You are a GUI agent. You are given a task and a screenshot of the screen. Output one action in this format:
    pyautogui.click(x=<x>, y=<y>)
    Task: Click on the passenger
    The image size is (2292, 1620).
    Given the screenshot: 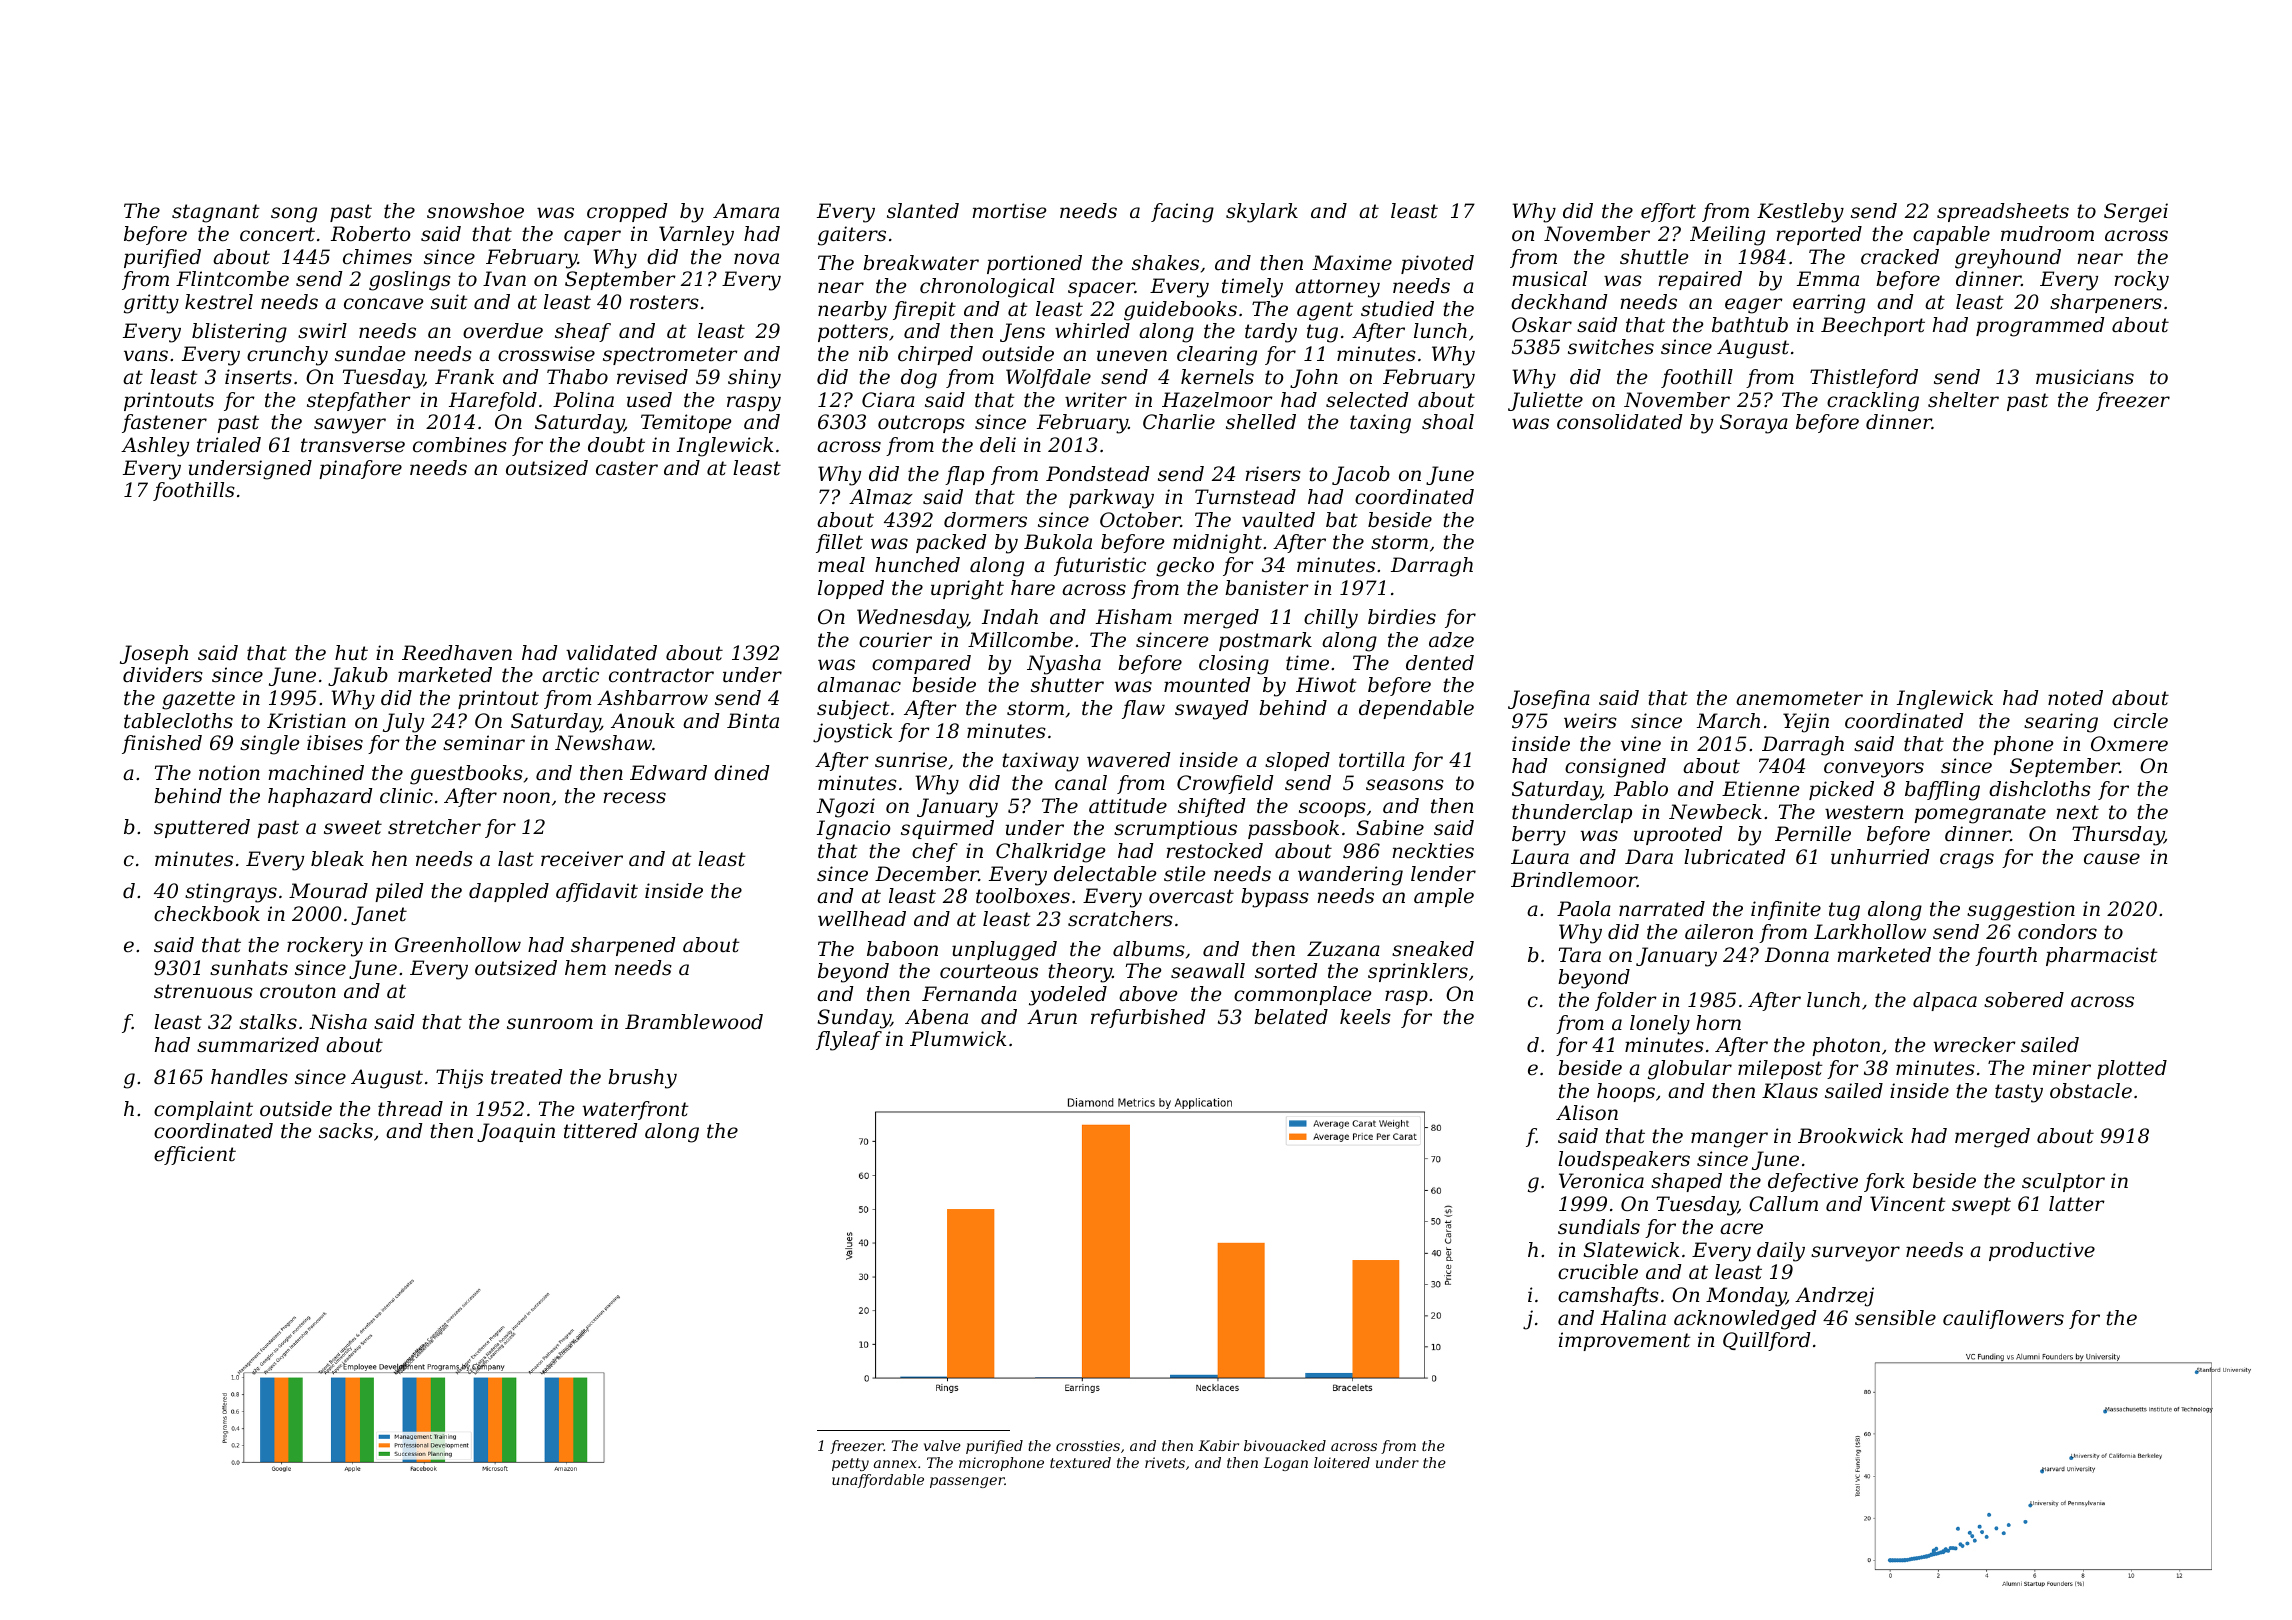 What is the action you would take?
    pyautogui.click(x=967, y=1482)
